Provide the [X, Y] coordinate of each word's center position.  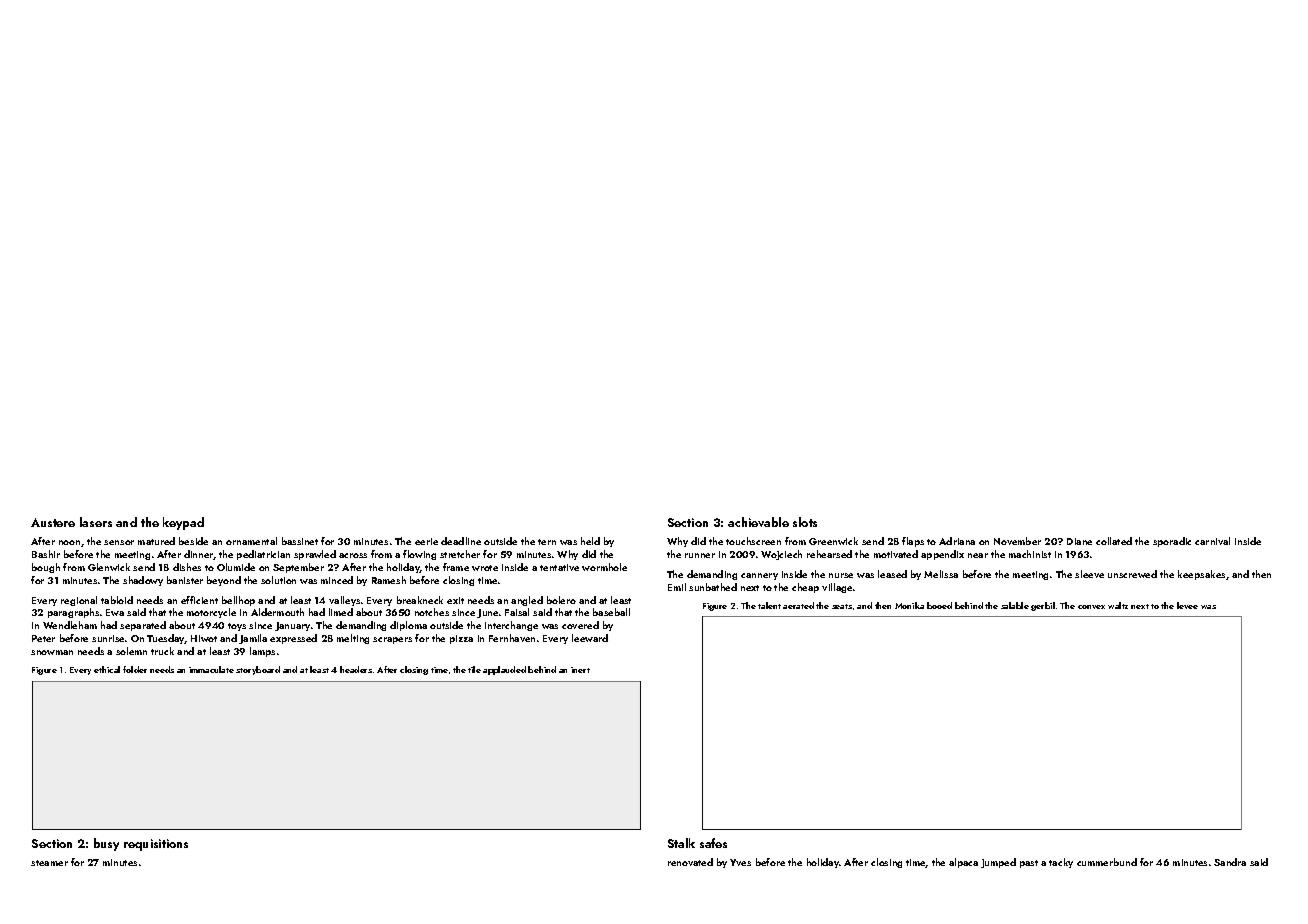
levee [1187, 605]
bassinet [300, 541]
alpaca [963, 863]
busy [106, 844]
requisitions [156, 845]
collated [1114, 541]
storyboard [258, 670]
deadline [461, 541]
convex [1091, 607]
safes [713, 843]
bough [46, 568]
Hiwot [204, 638]
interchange [511, 626]
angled [527, 601]
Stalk [681, 843]
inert [580, 670]
